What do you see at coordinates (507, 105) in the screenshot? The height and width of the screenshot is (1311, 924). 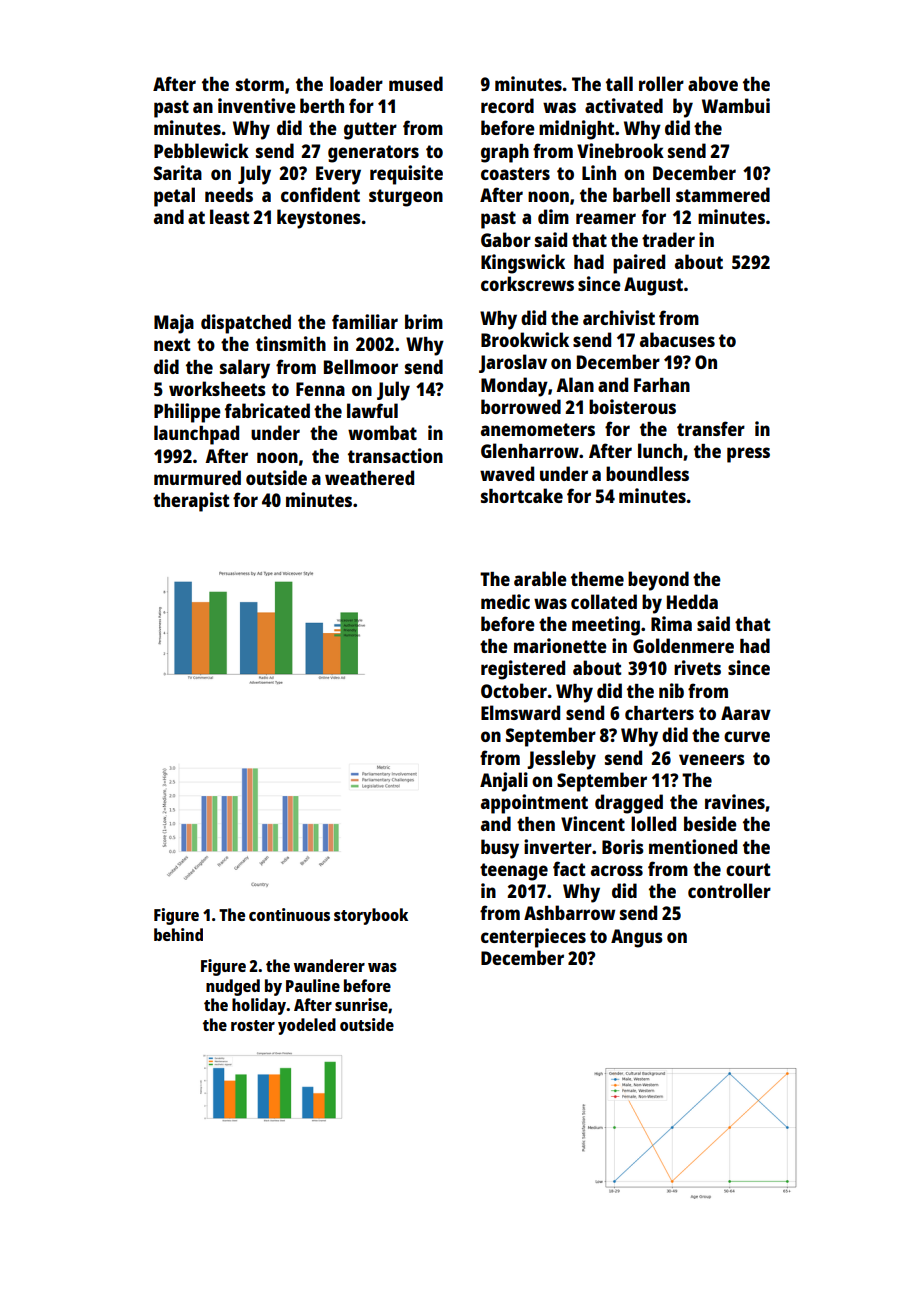 I see `record` at bounding box center [507, 105].
